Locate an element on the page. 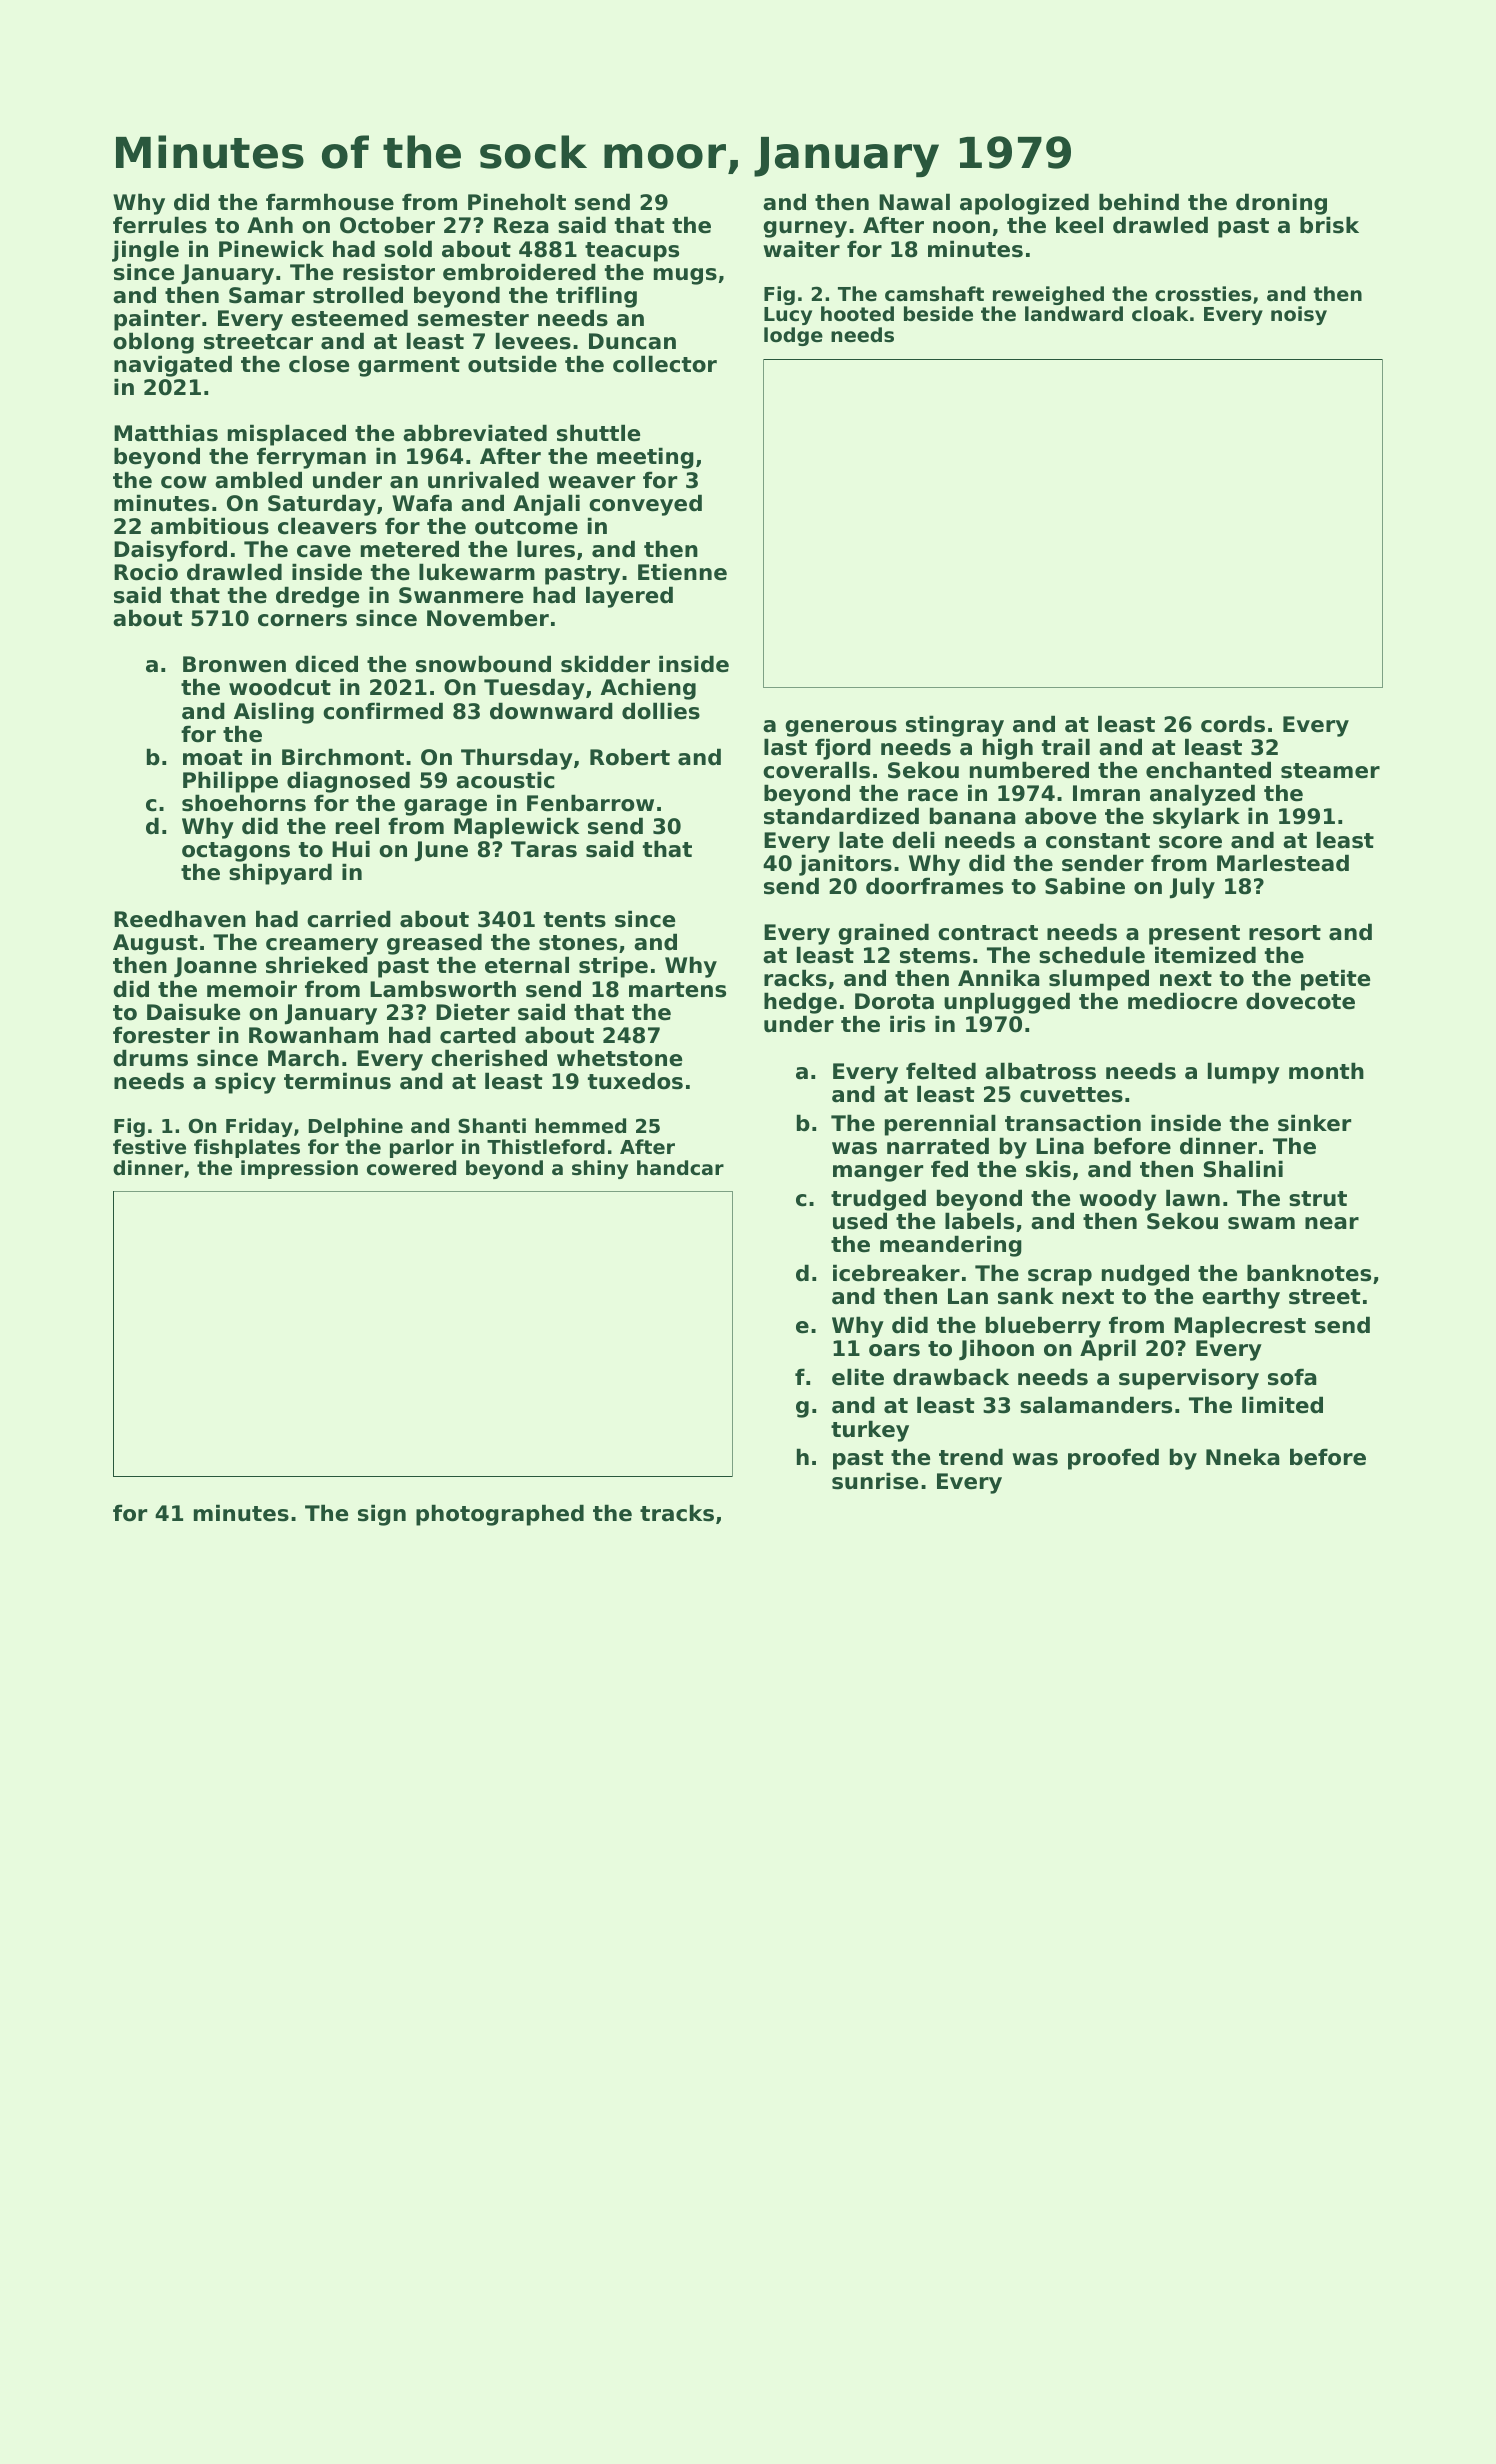  slumped is located at coordinates (1099, 980).
